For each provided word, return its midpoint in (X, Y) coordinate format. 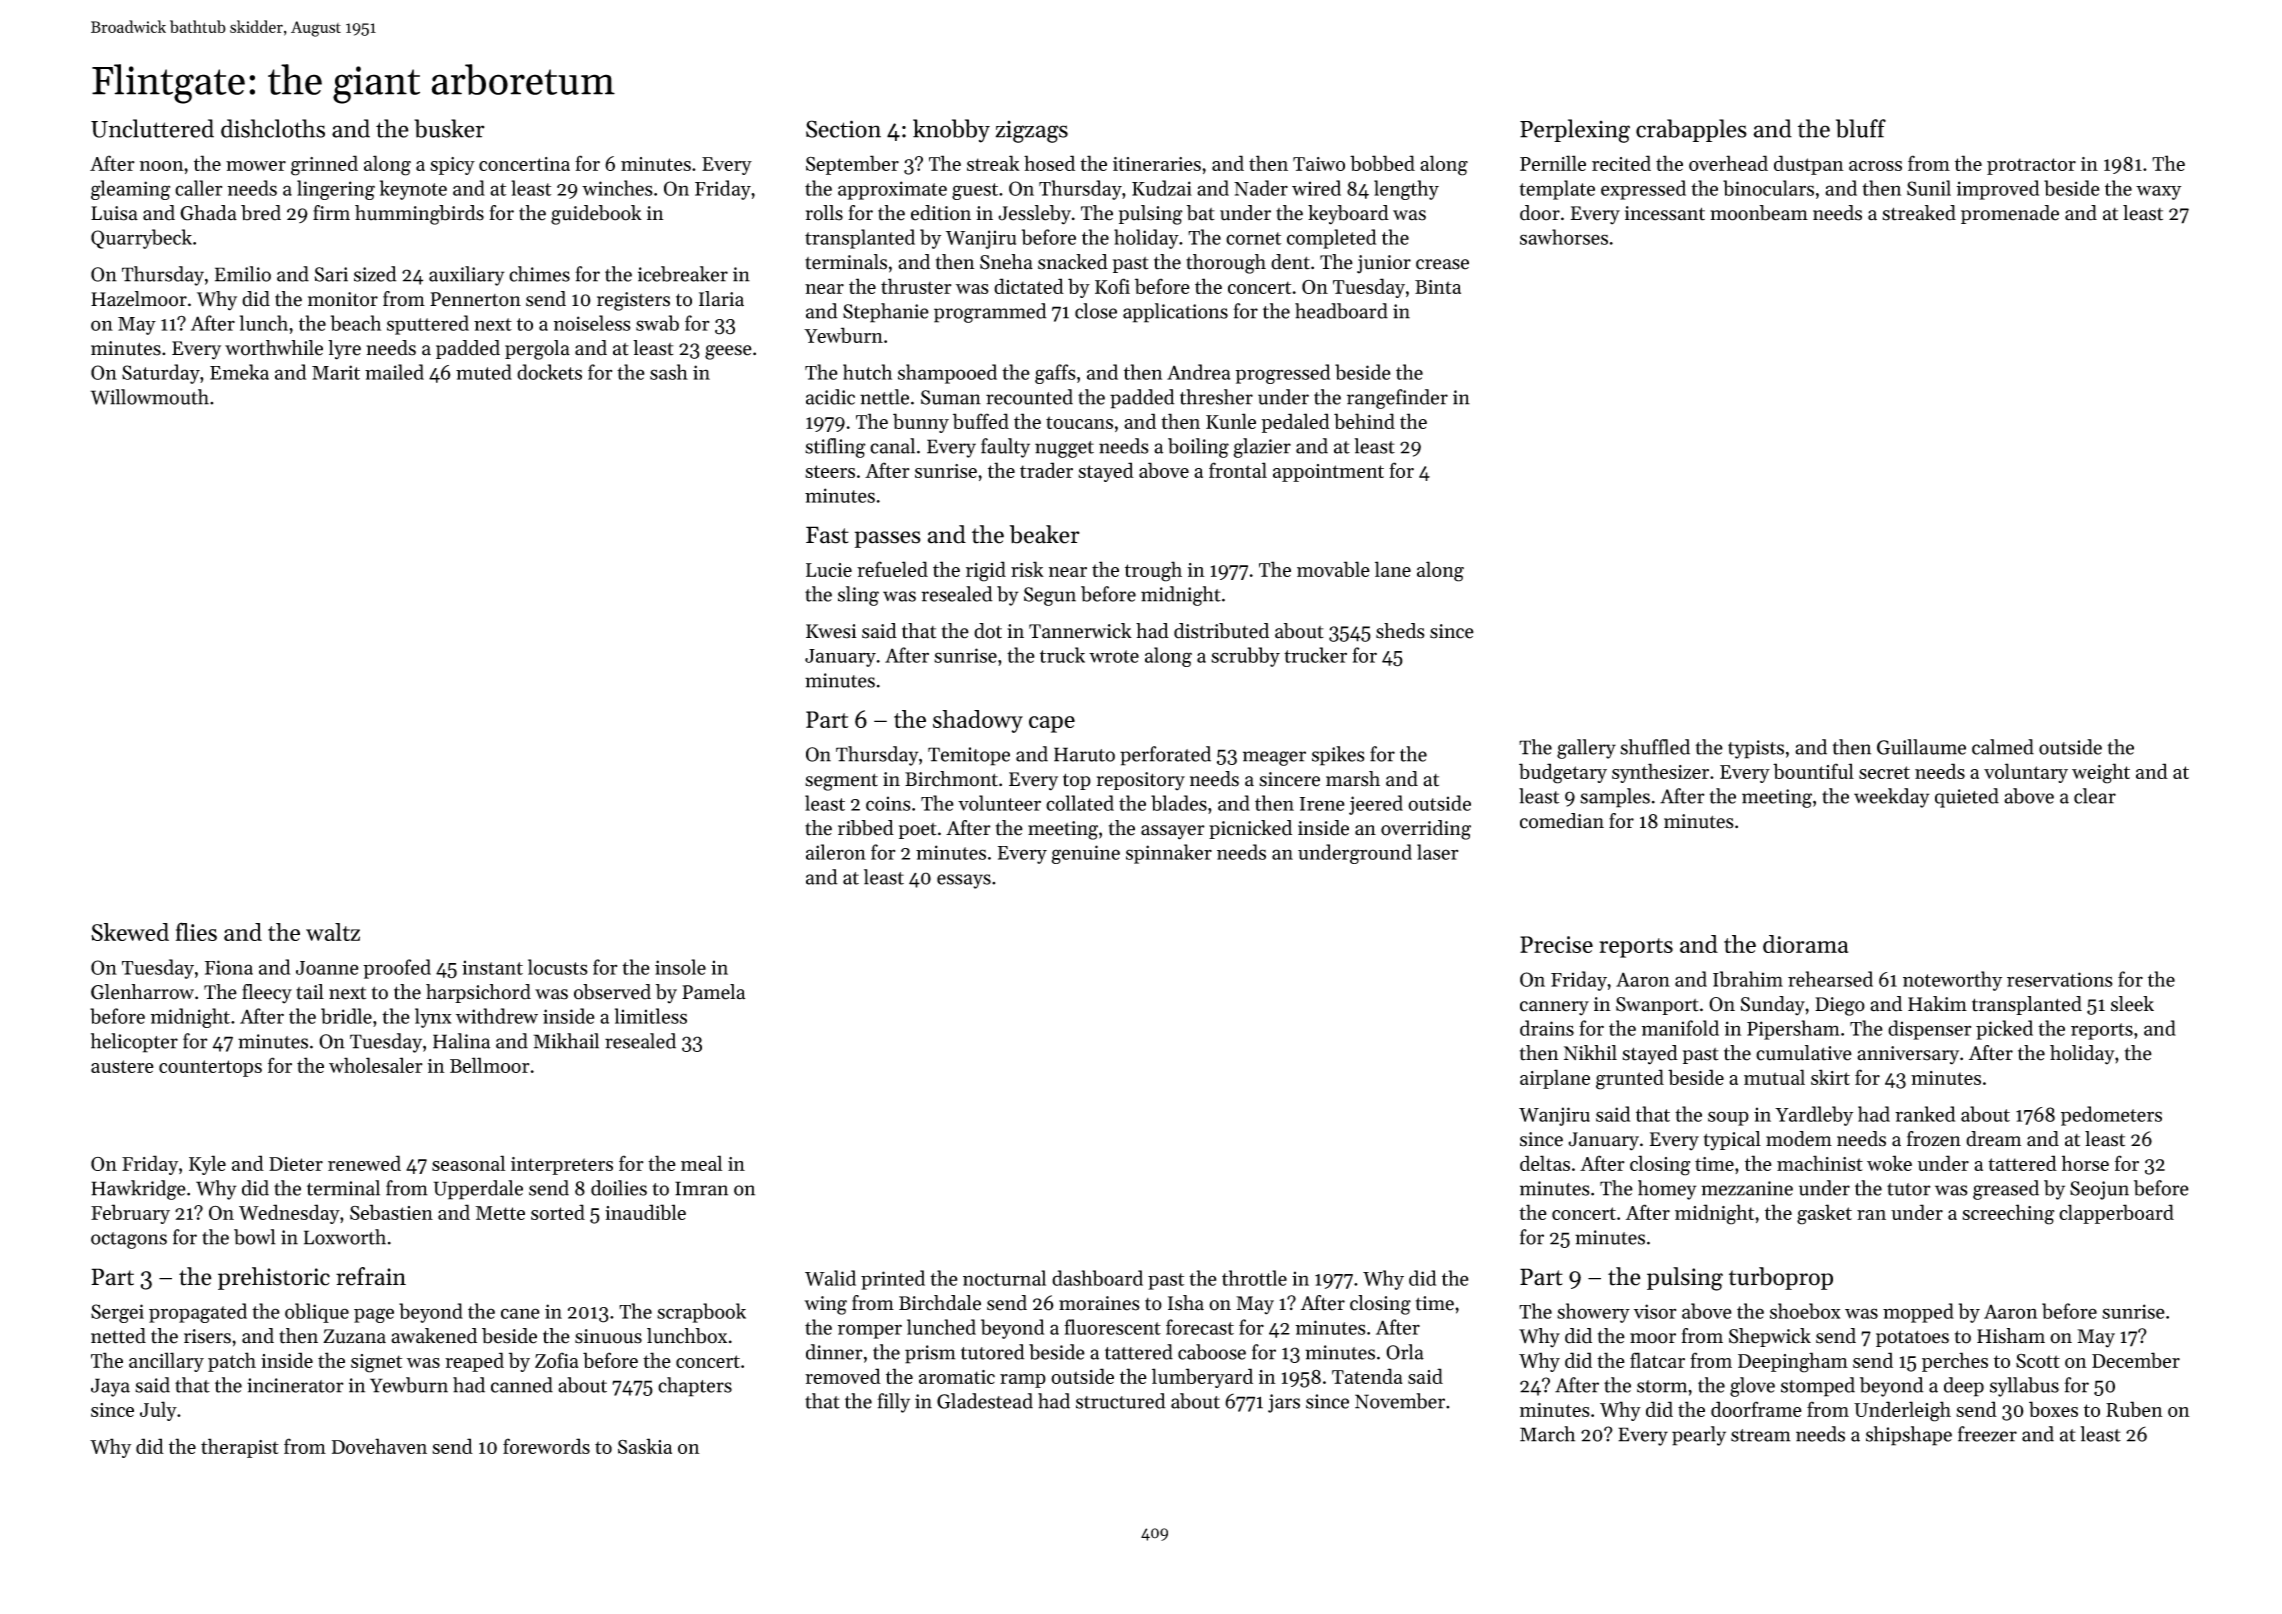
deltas (1545, 1163)
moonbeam (1759, 213)
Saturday (161, 374)
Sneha (1006, 262)
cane (520, 1313)
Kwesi (831, 631)
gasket (1824, 1214)
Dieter (296, 1164)
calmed (2003, 747)
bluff (1861, 128)
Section (843, 129)
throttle (1254, 1278)
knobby (951, 131)
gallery (1586, 749)
